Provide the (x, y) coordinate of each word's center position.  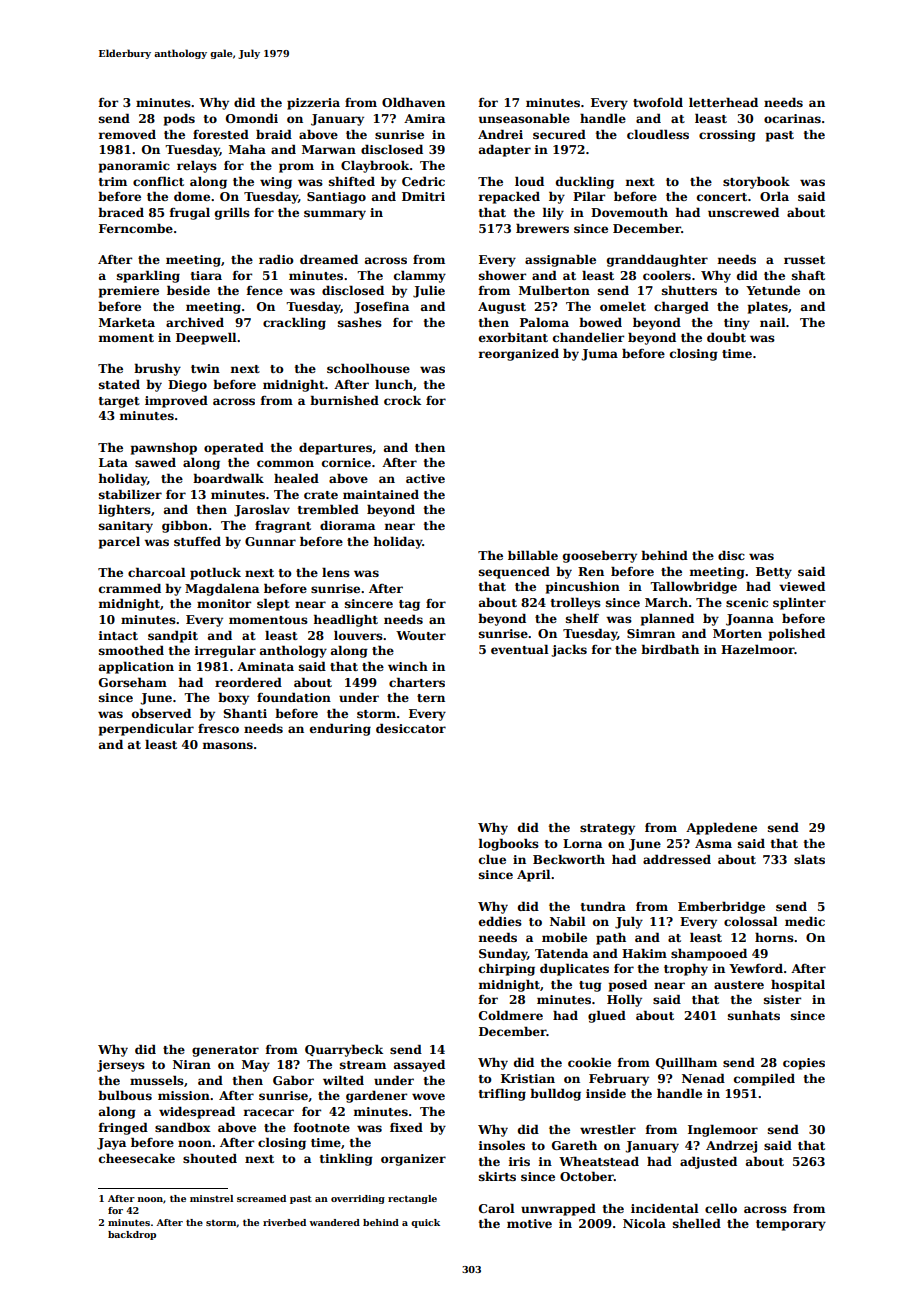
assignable (560, 260)
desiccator (411, 728)
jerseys (121, 1066)
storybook (756, 182)
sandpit (173, 636)
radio (276, 259)
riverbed (284, 1222)
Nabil (567, 921)
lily (553, 213)
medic (805, 921)
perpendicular (146, 729)
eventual (519, 649)
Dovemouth (629, 212)
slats (809, 859)
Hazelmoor (758, 649)
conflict (158, 181)
